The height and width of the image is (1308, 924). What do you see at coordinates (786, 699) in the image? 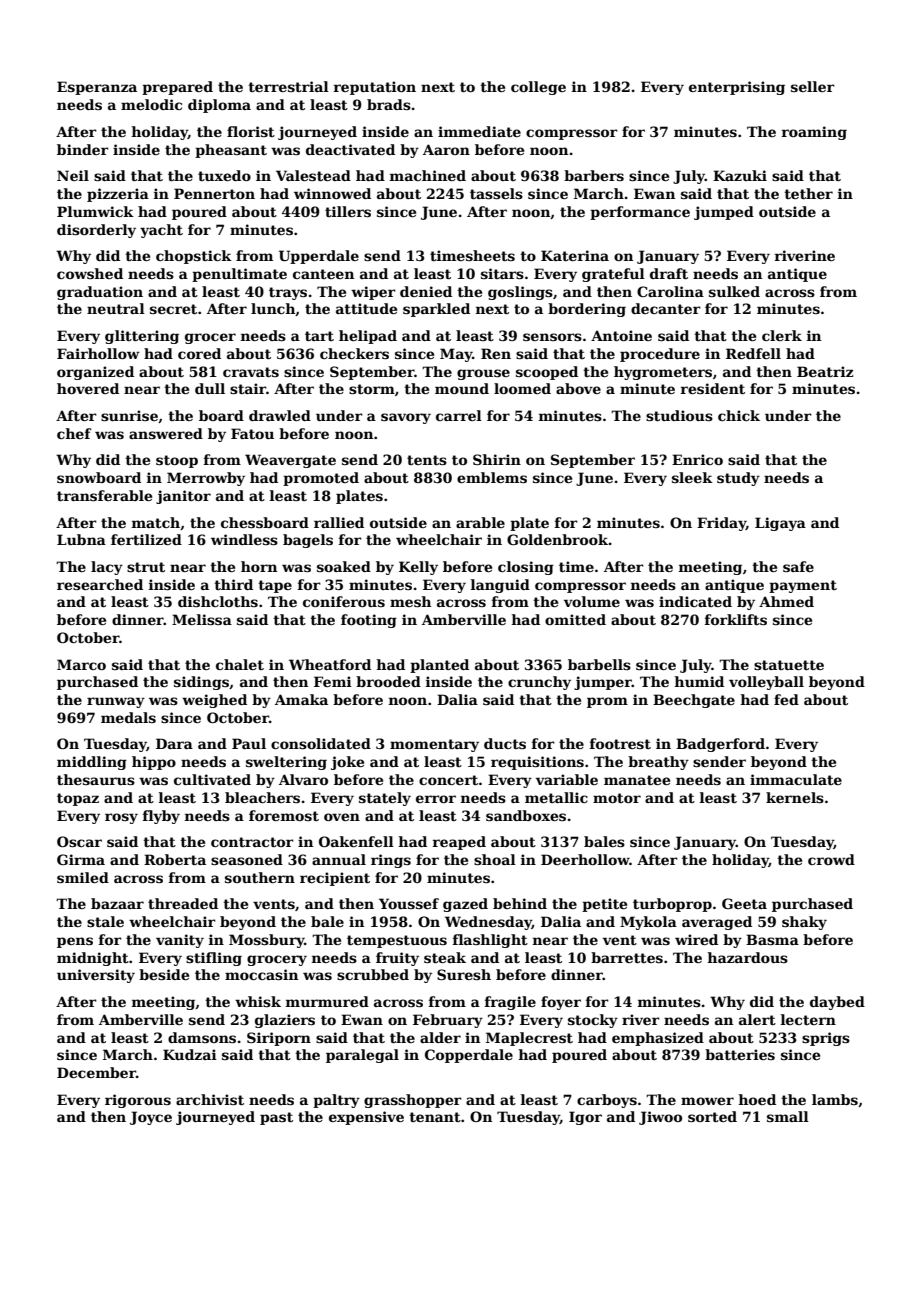
I see `fed` at bounding box center [786, 699].
